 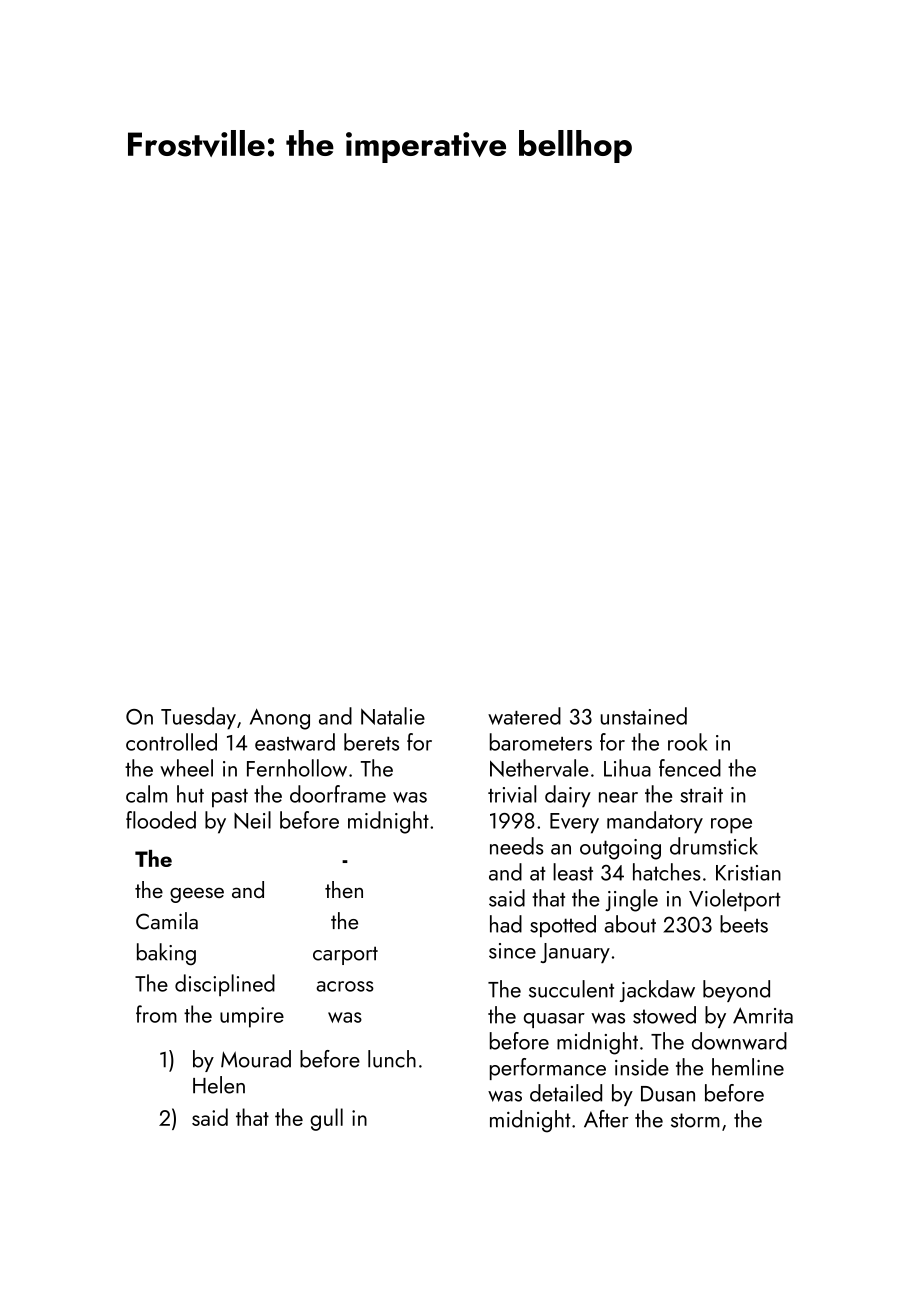 What do you see at coordinates (688, 742) in the screenshot?
I see `rook` at bounding box center [688, 742].
